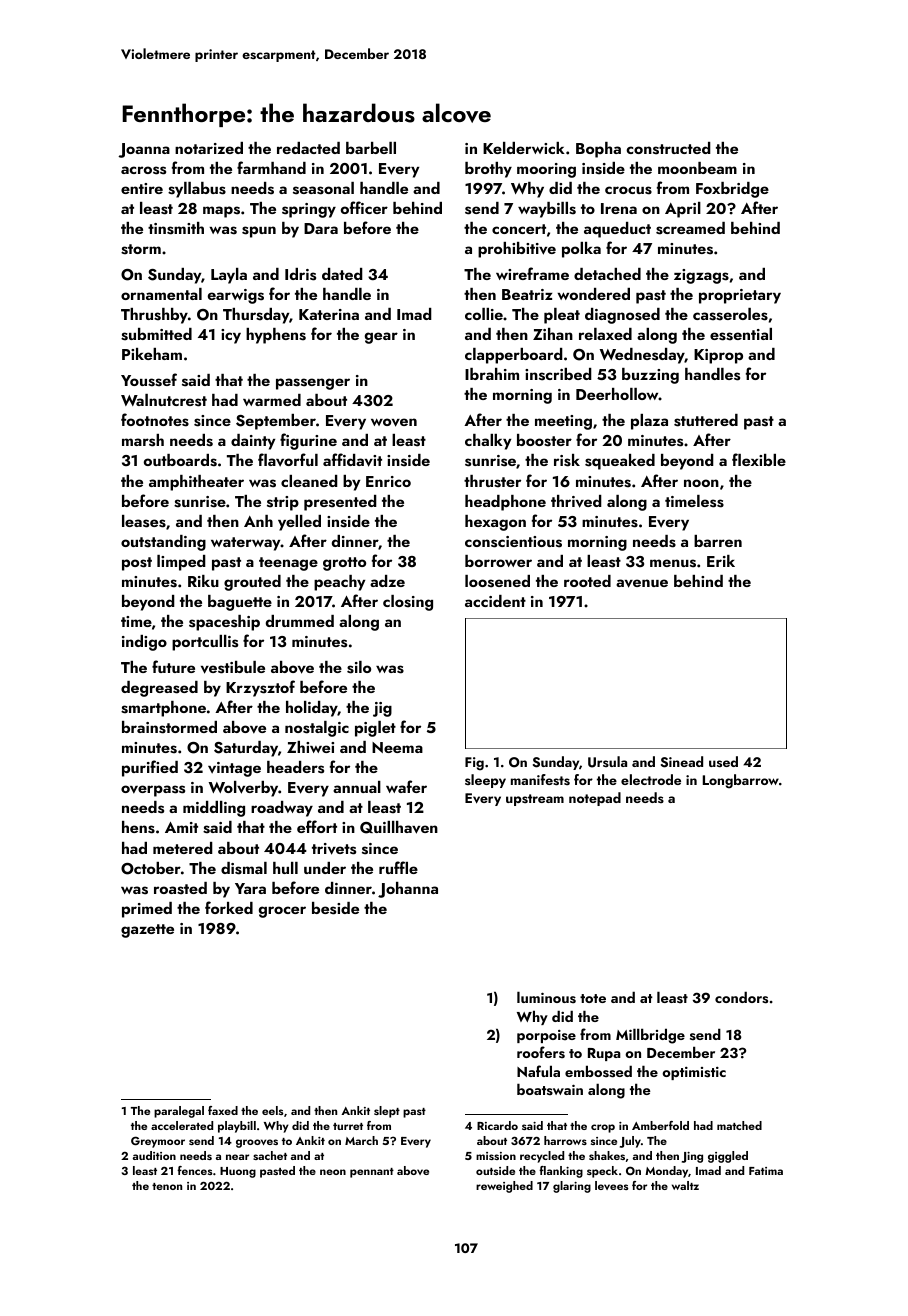 The width and height of the page is (908, 1316). What do you see at coordinates (223, 1110) in the page?
I see `faxed` at bounding box center [223, 1110].
